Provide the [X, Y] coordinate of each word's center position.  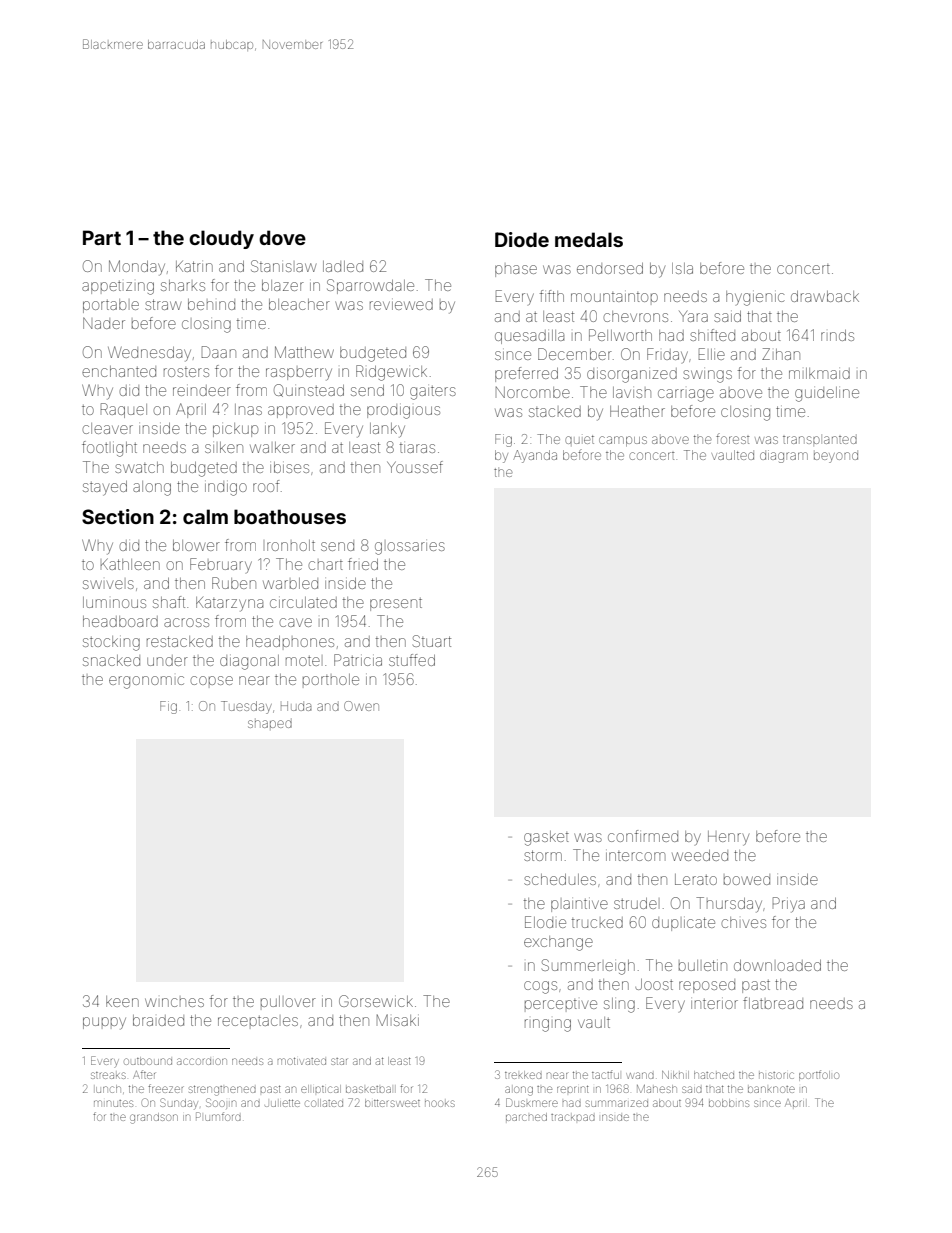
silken [224, 447]
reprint [573, 1089]
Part [102, 237]
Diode [522, 239]
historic [776, 1075]
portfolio [819, 1075]
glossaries [410, 548]
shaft [169, 602]
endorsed [610, 268]
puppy [104, 1023]
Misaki [398, 1020]
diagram [784, 456]
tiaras [417, 448]
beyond [836, 457]
